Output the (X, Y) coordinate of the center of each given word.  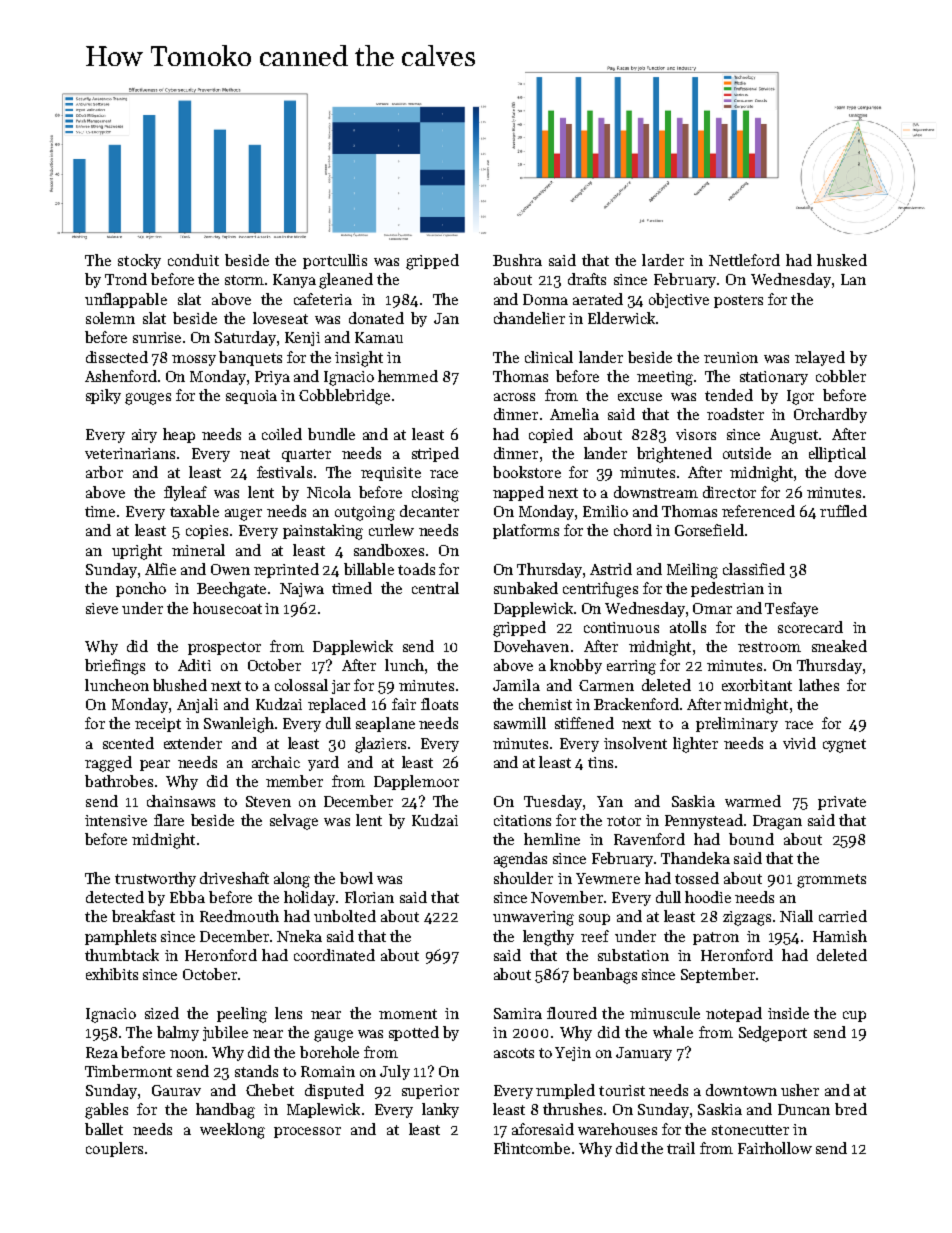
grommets (831, 881)
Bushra (517, 260)
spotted (414, 1033)
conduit (193, 260)
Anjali (197, 705)
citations (522, 820)
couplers (114, 1149)
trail (681, 1148)
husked (842, 260)
